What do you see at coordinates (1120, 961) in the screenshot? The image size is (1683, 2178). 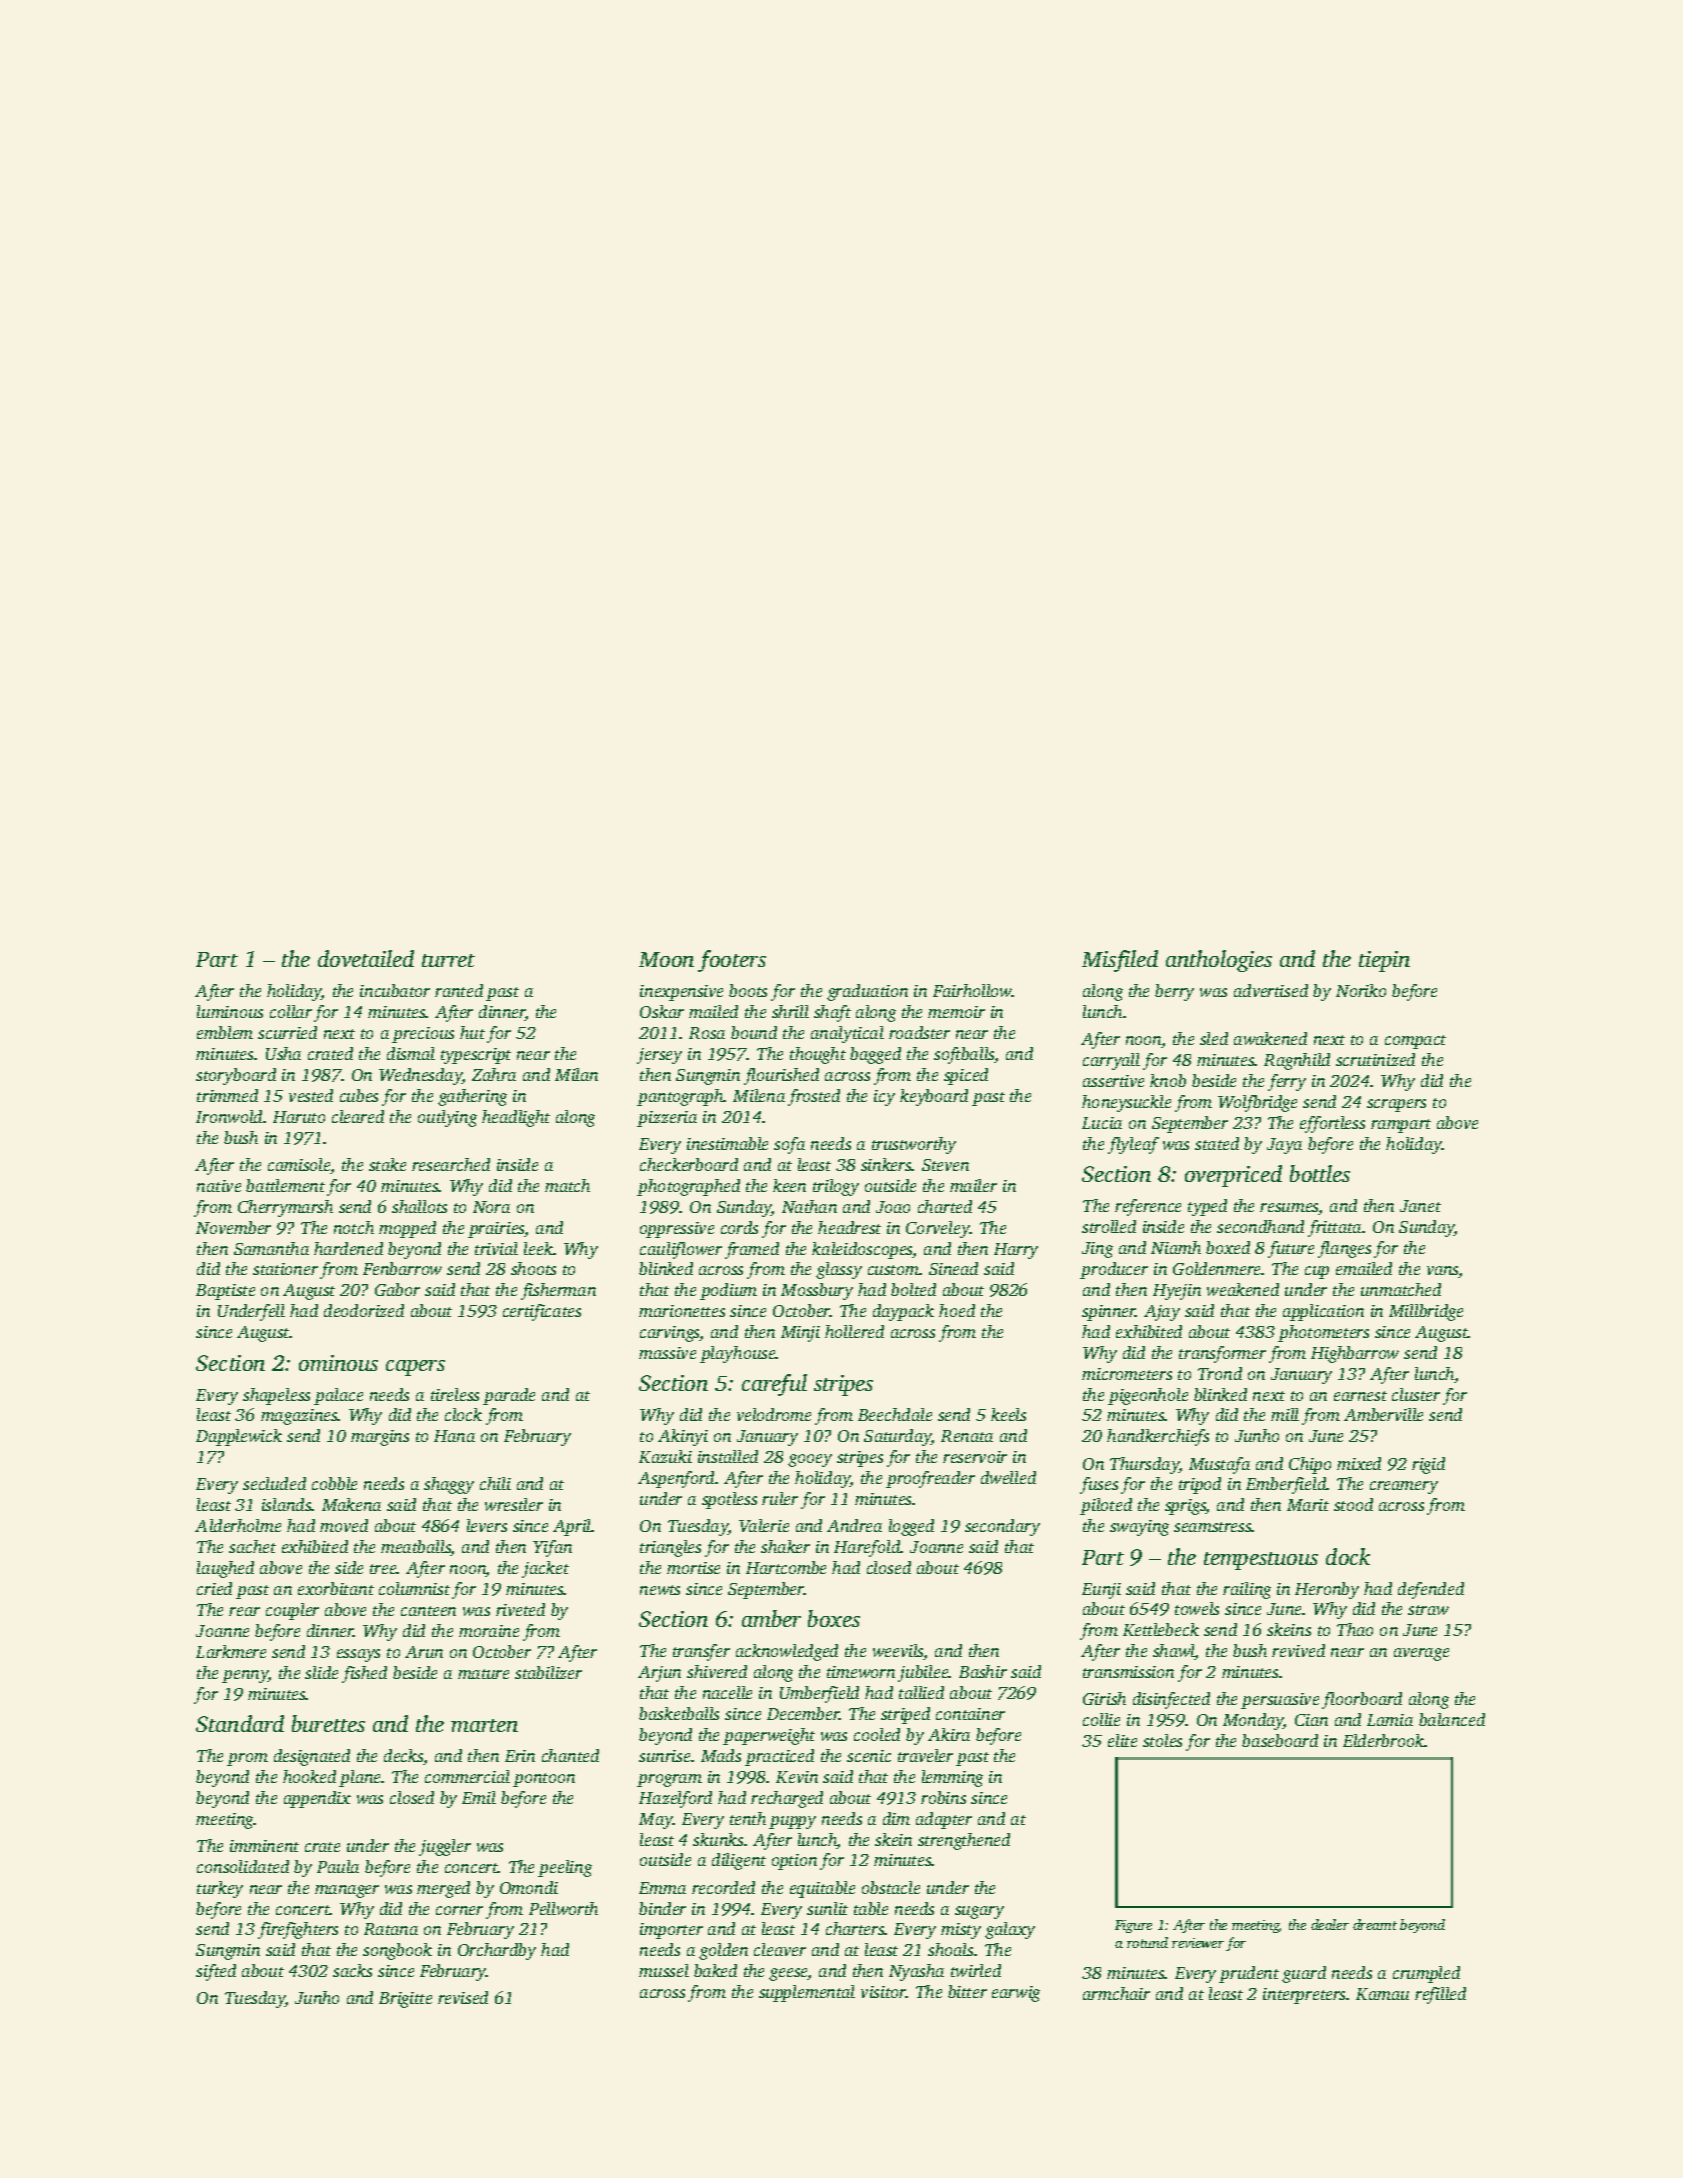 I see `Misfiled` at bounding box center [1120, 961].
